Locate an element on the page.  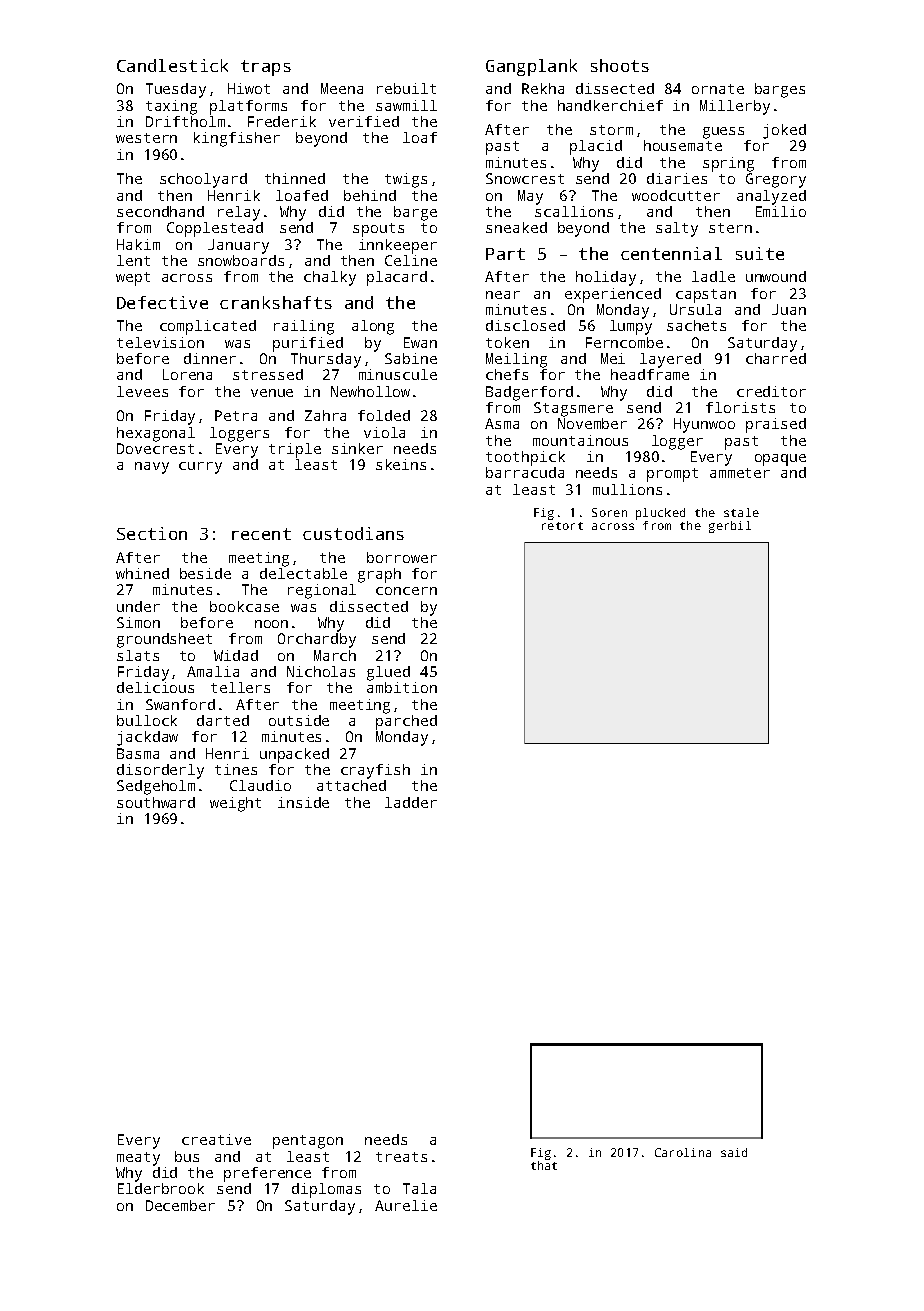
rebuilt is located at coordinates (406, 88).
